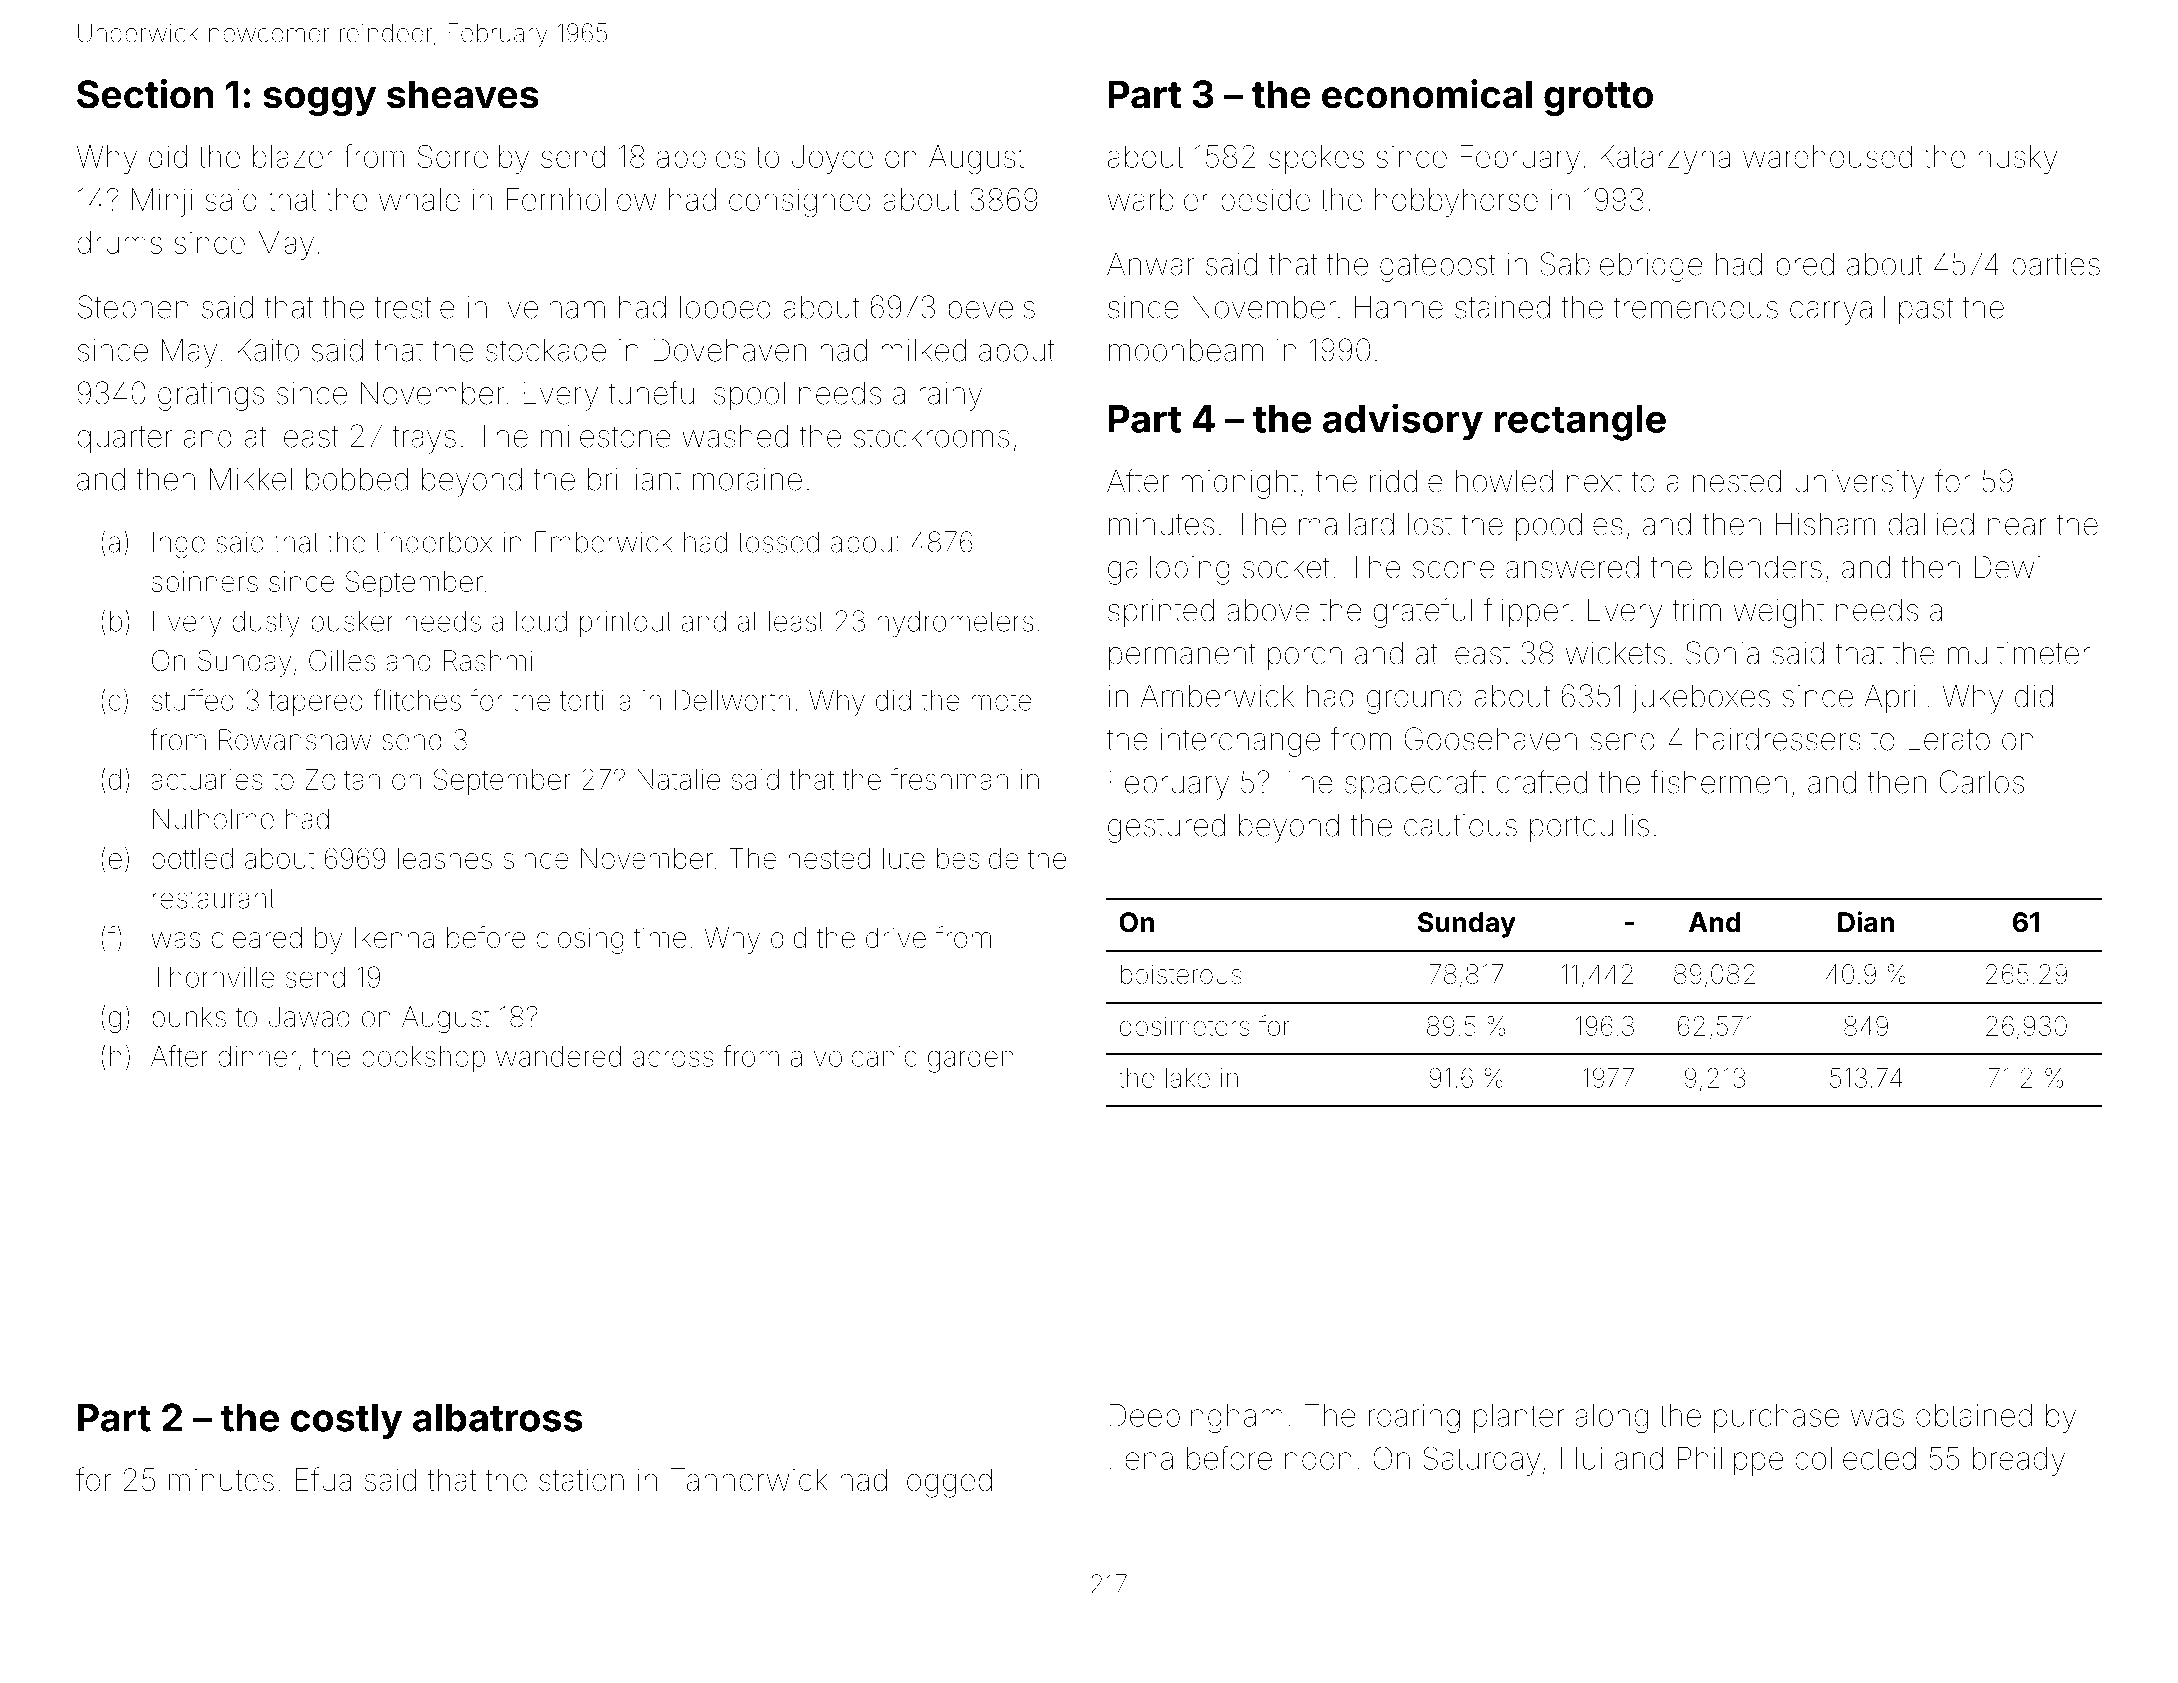  I want to click on soggy, so click(320, 101).
